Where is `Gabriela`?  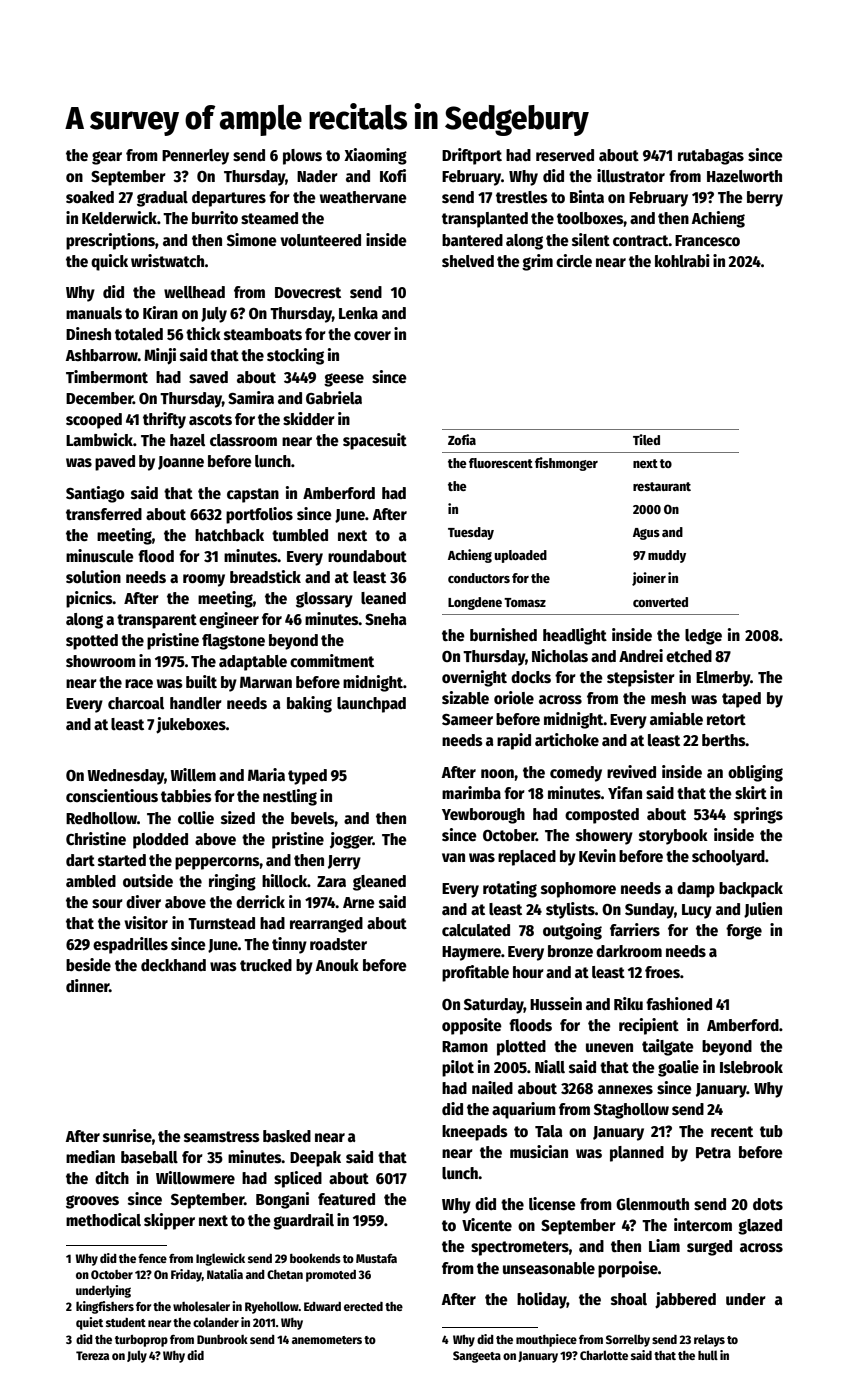
Gabriela is located at coordinates (334, 398).
